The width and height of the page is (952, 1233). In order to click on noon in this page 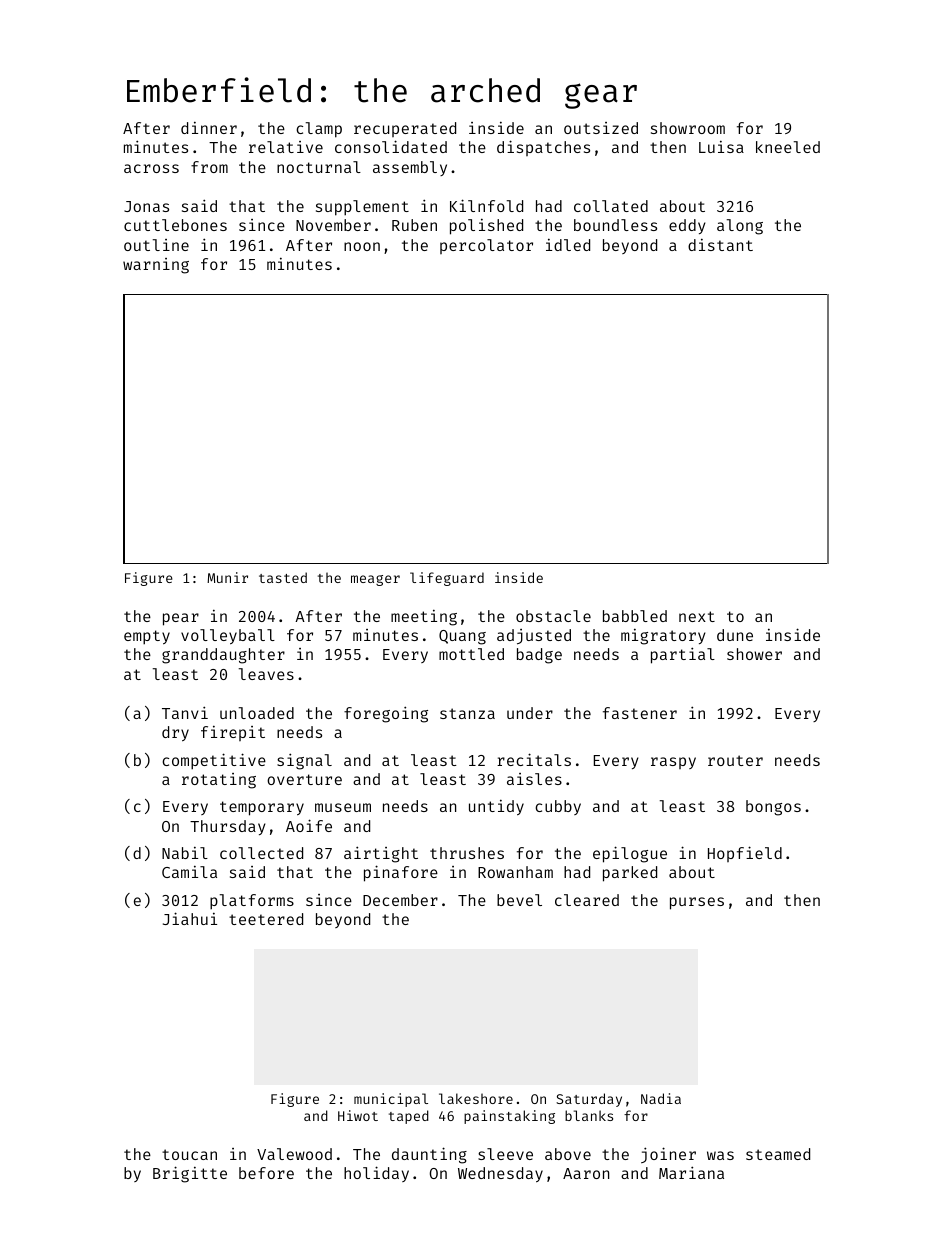, I will do `click(362, 246)`.
